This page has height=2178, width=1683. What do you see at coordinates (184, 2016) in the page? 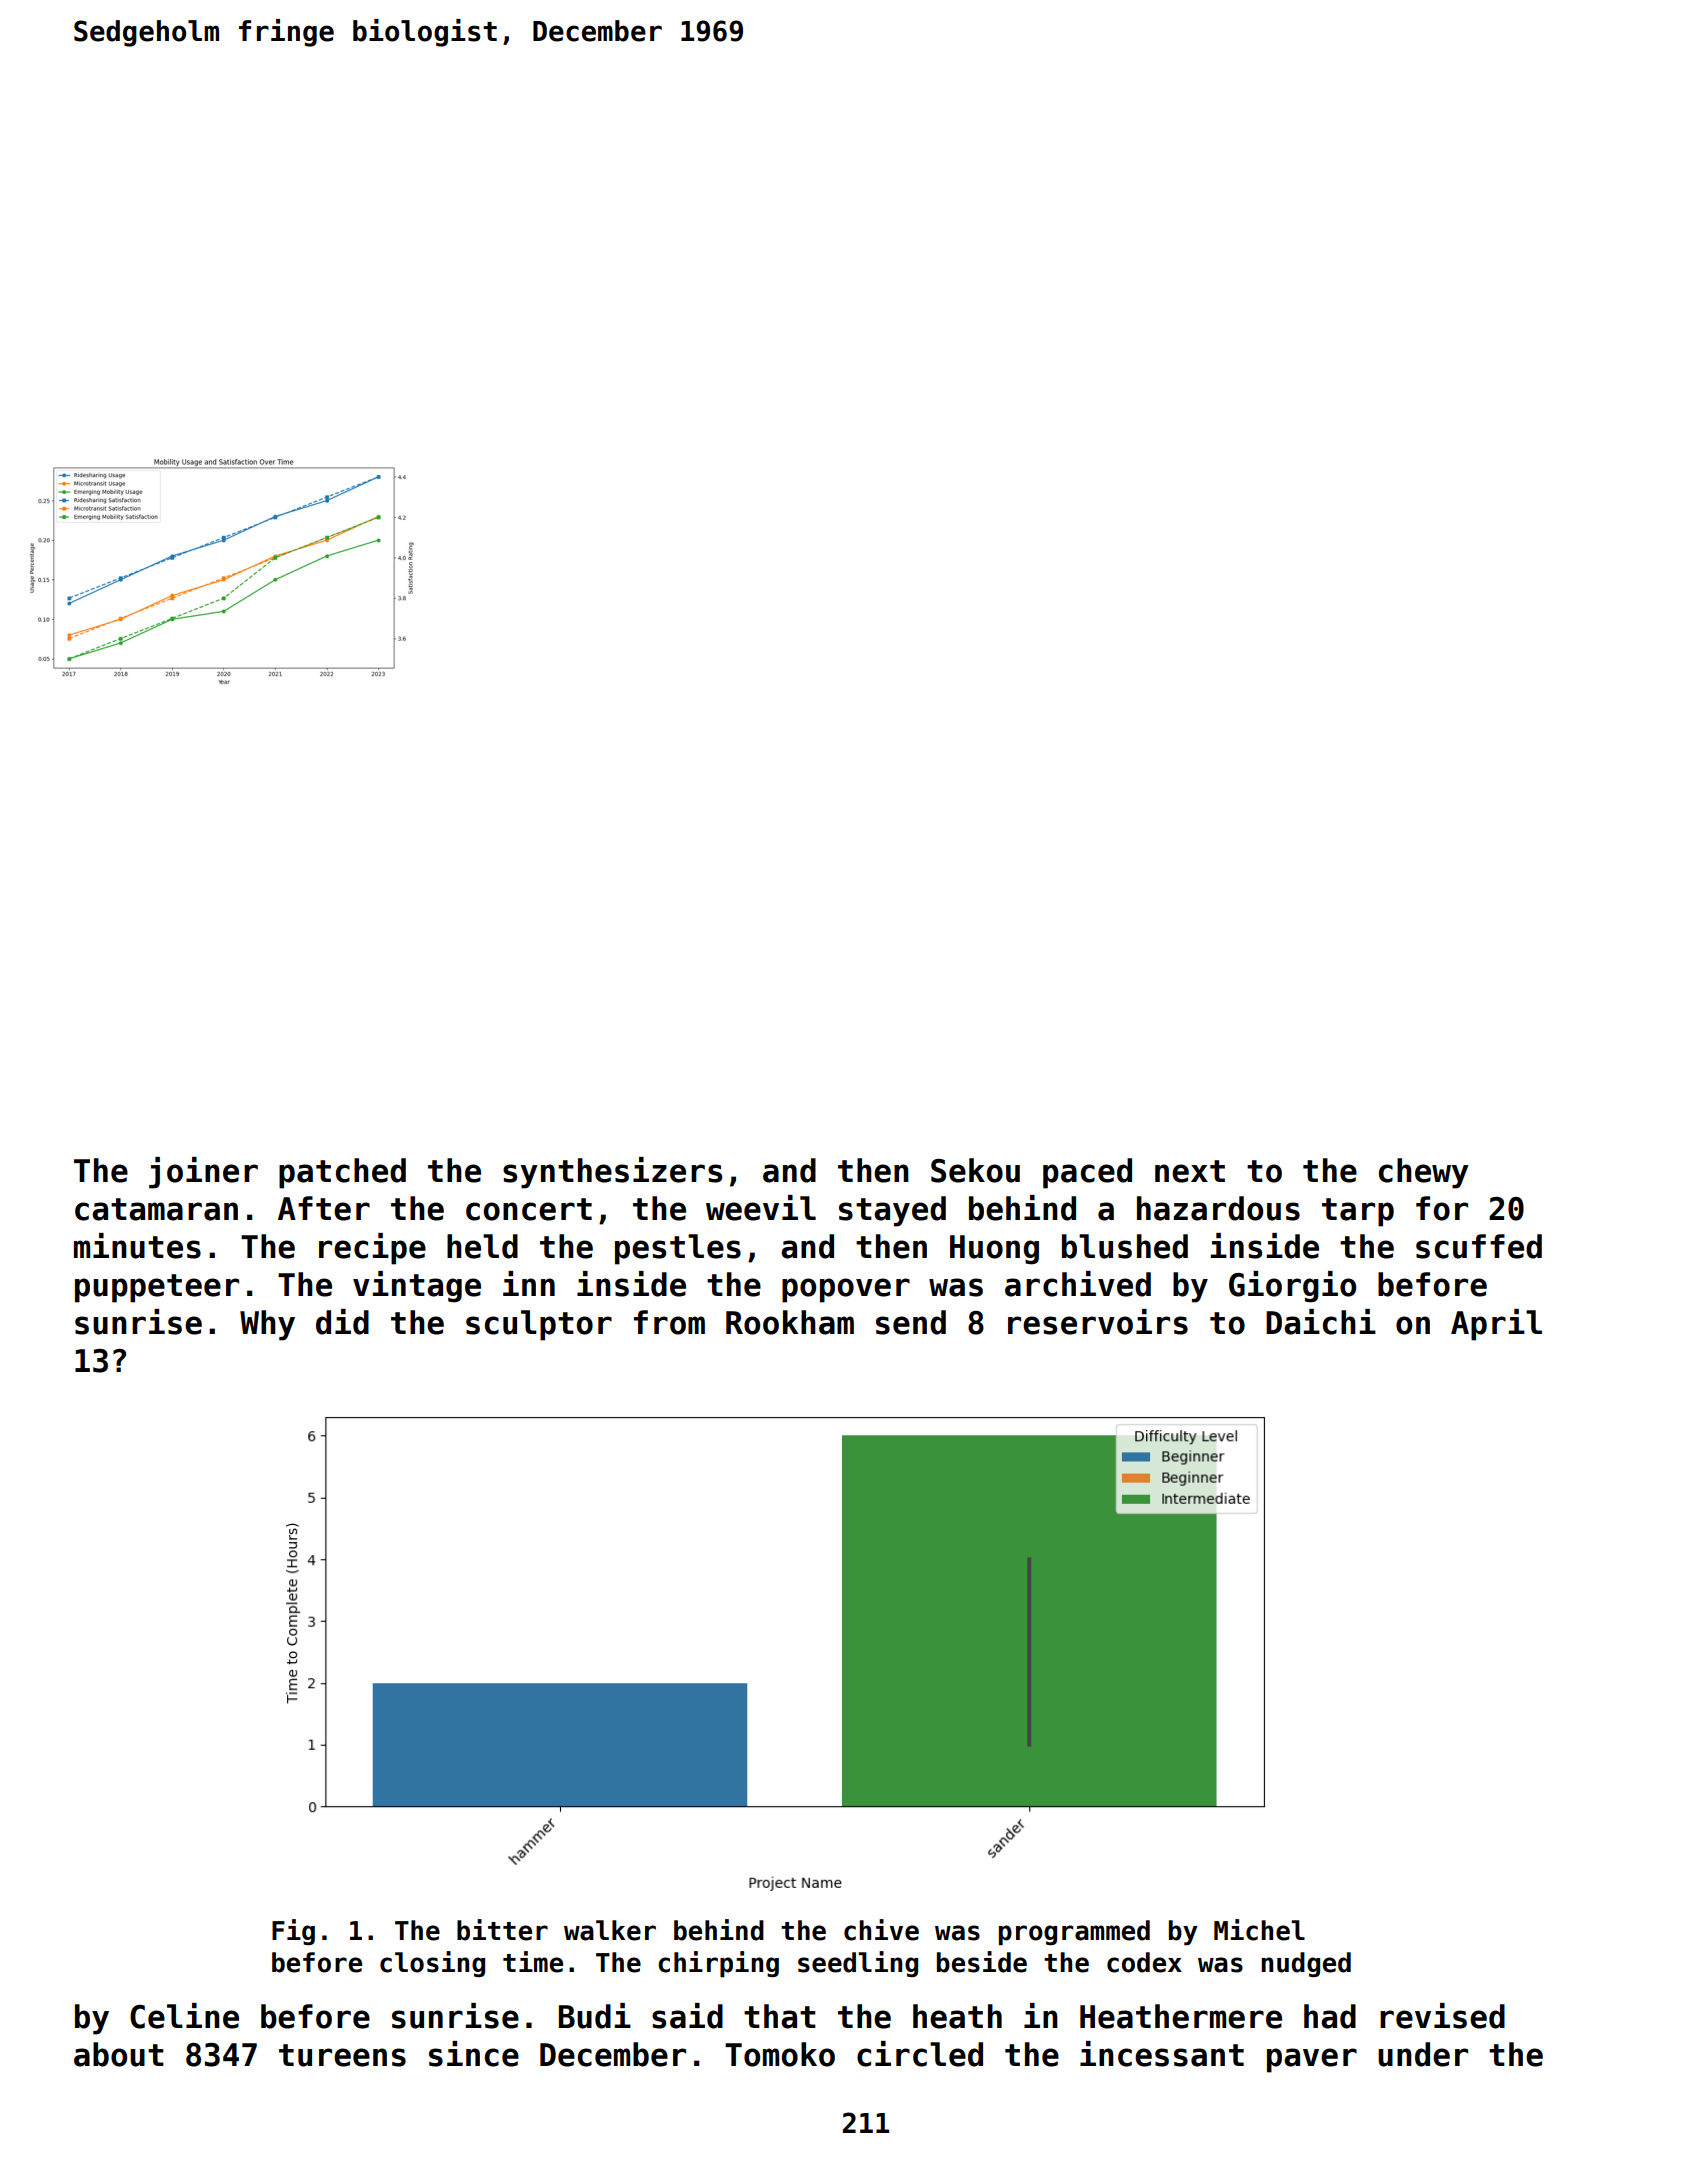
I see `Celine` at bounding box center [184, 2016].
